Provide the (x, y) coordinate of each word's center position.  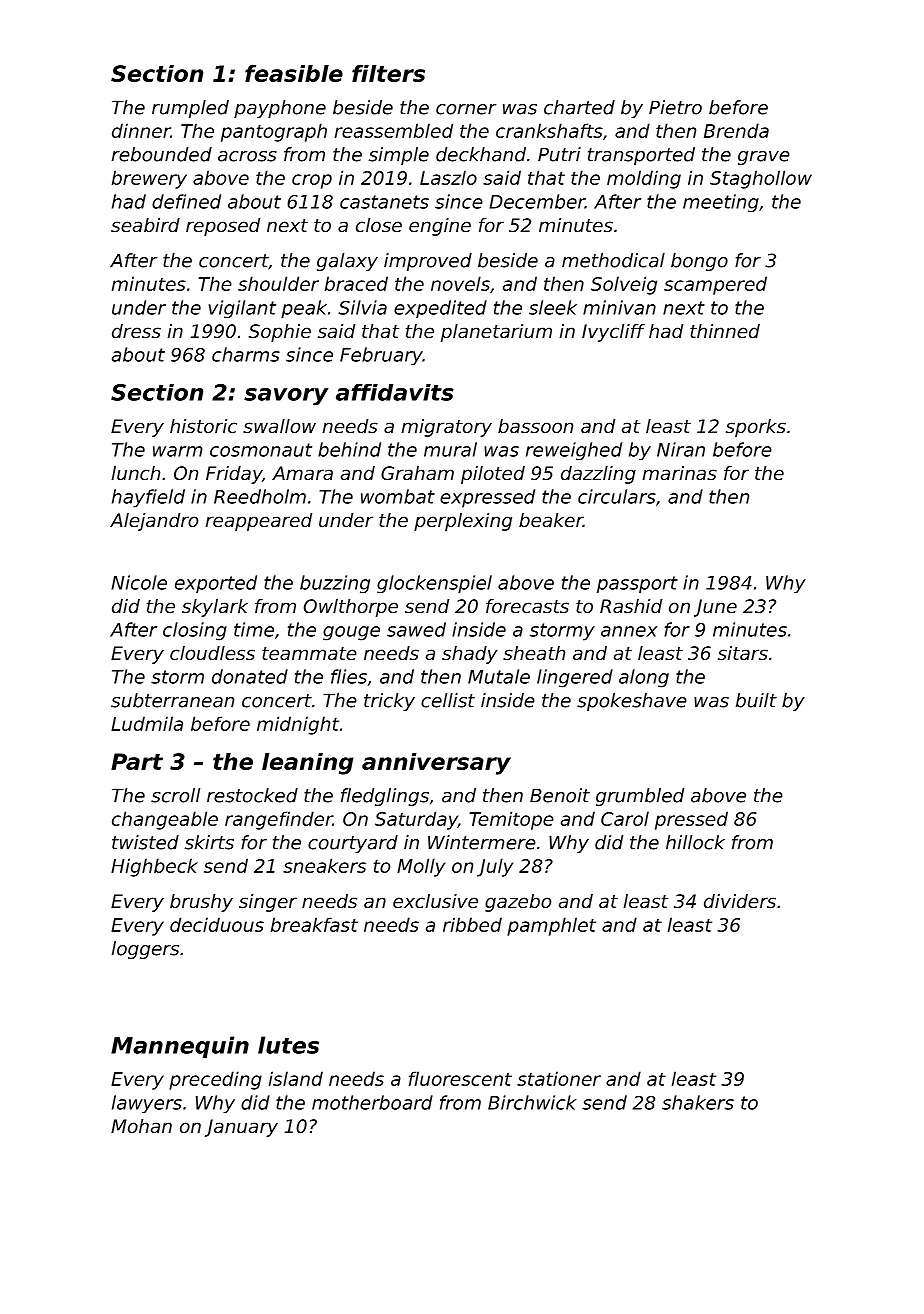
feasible (294, 73)
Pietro (675, 107)
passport (637, 584)
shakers (698, 1102)
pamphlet (551, 926)
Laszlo (448, 177)
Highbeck (154, 867)
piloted (493, 475)
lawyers (147, 1104)
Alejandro (154, 522)
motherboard (372, 1102)
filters (388, 73)
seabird (145, 225)
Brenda (736, 130)
